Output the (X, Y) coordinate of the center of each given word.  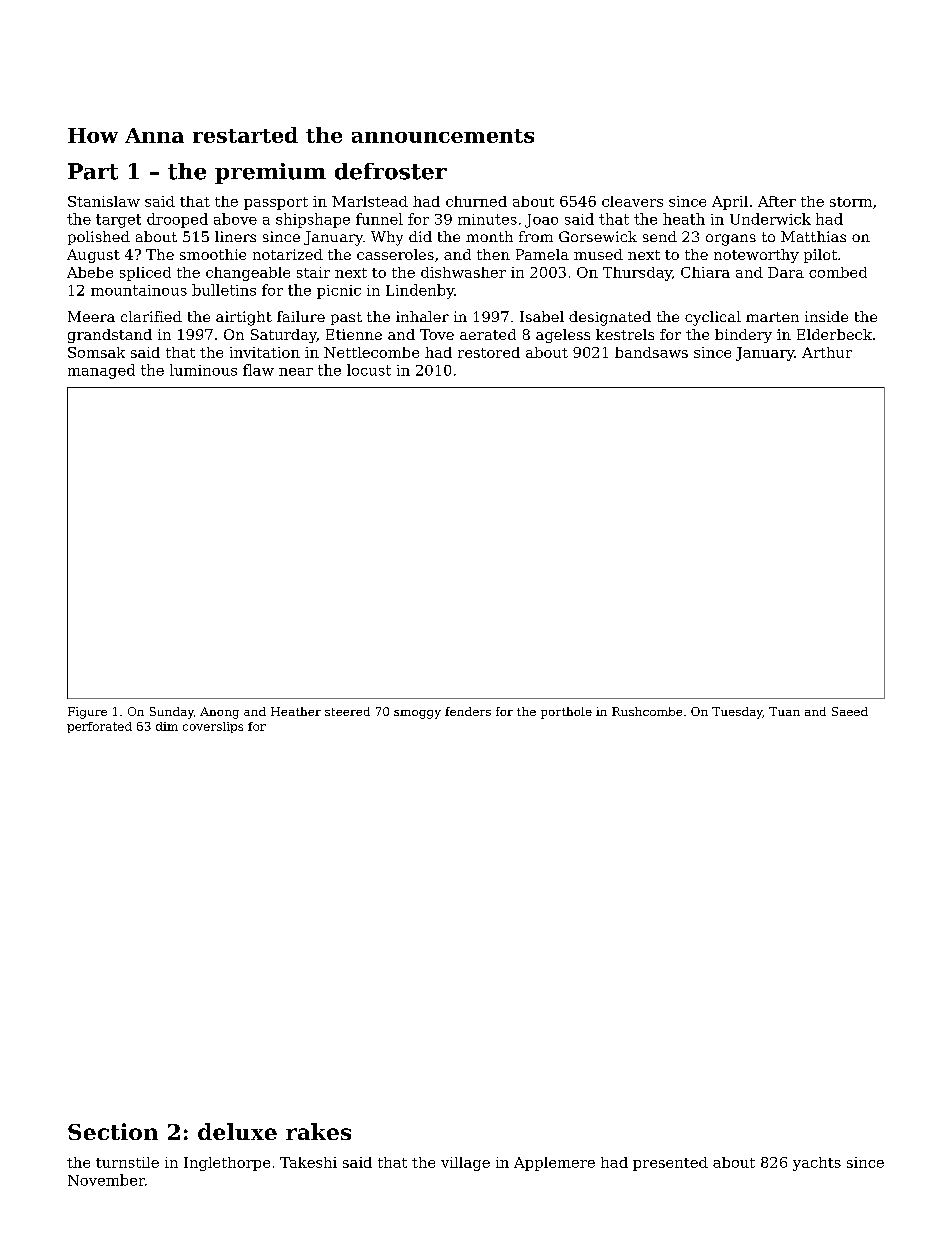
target (118, 221)
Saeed (850, 711)
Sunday (172, 713)
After (777, 201)
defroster (391, 171)
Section (113, 1131)
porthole (566, 713)
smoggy (417, 714)
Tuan (784, 711)
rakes (318, 1131)
